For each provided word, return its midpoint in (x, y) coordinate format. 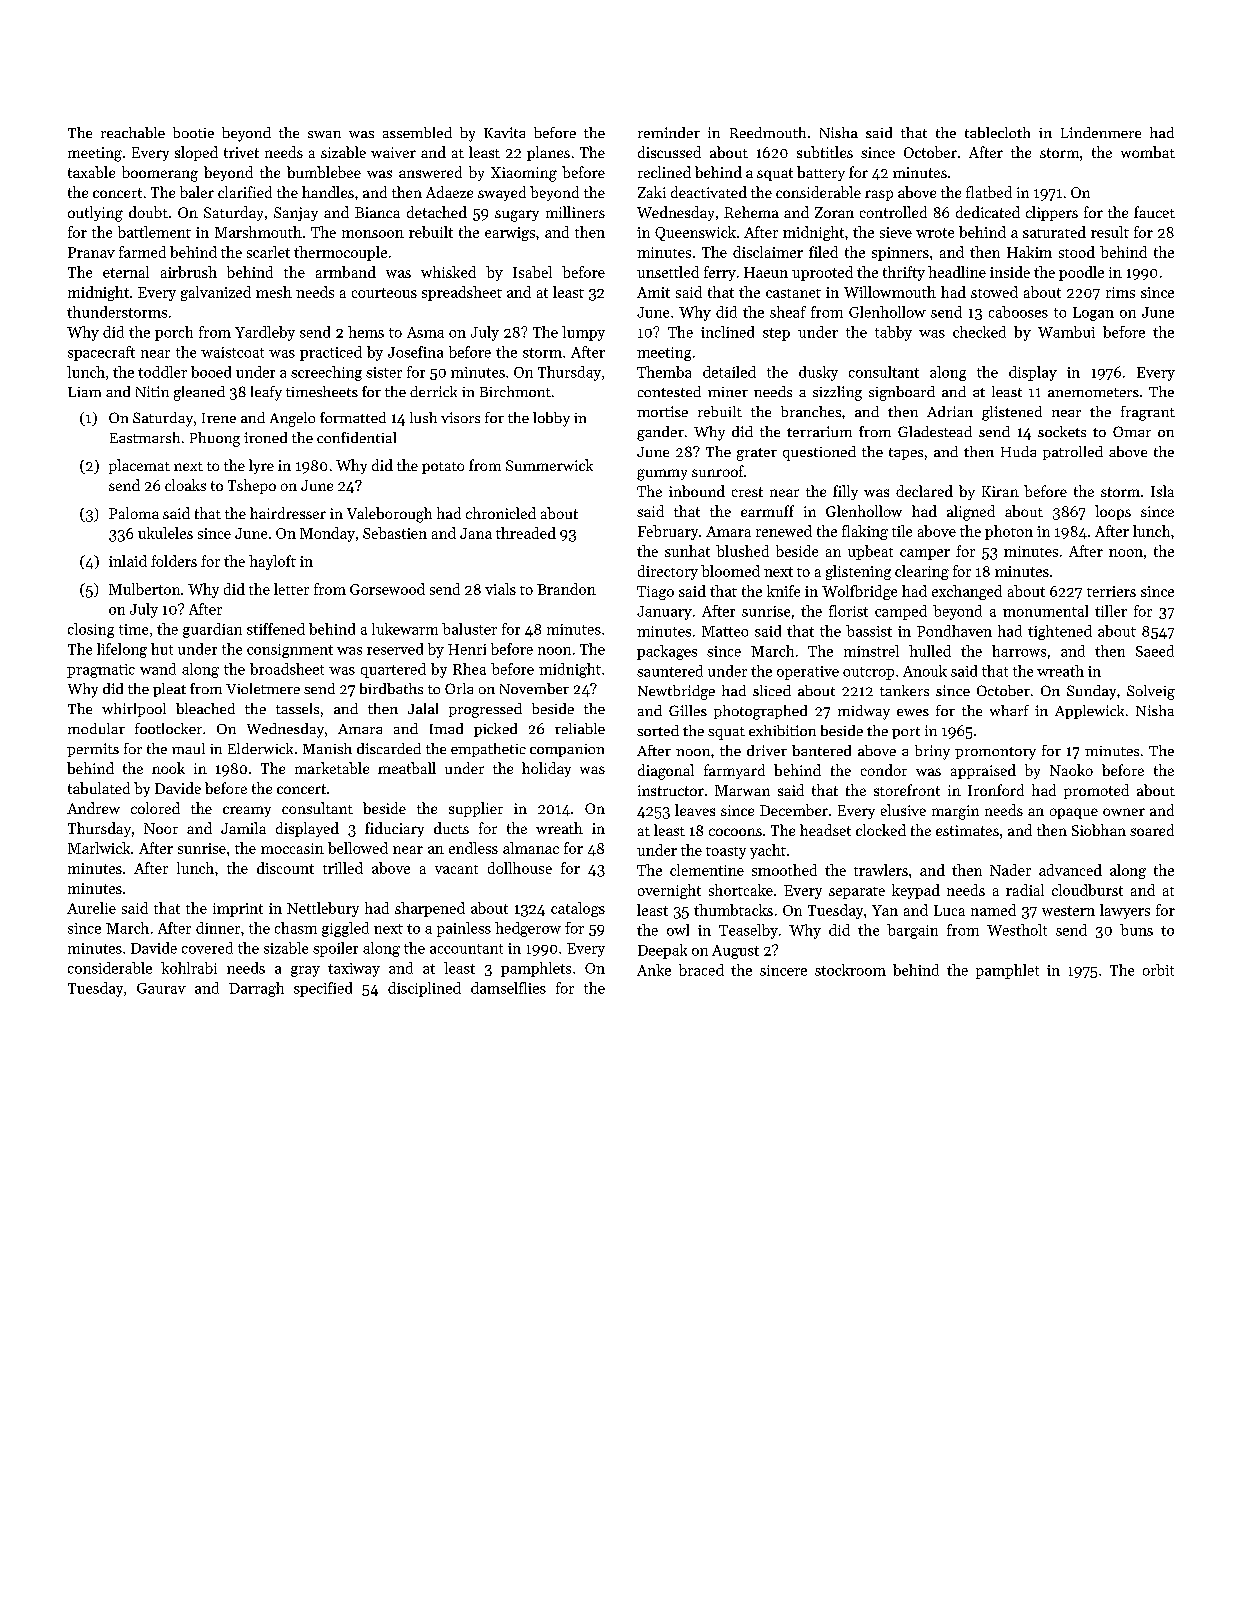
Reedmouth (768, 132)
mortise (662, 411)
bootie (193, 132)
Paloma (134, 513)
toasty (726, 853)
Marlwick (99, 848)
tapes (906, 454)
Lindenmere (1101, 132)
